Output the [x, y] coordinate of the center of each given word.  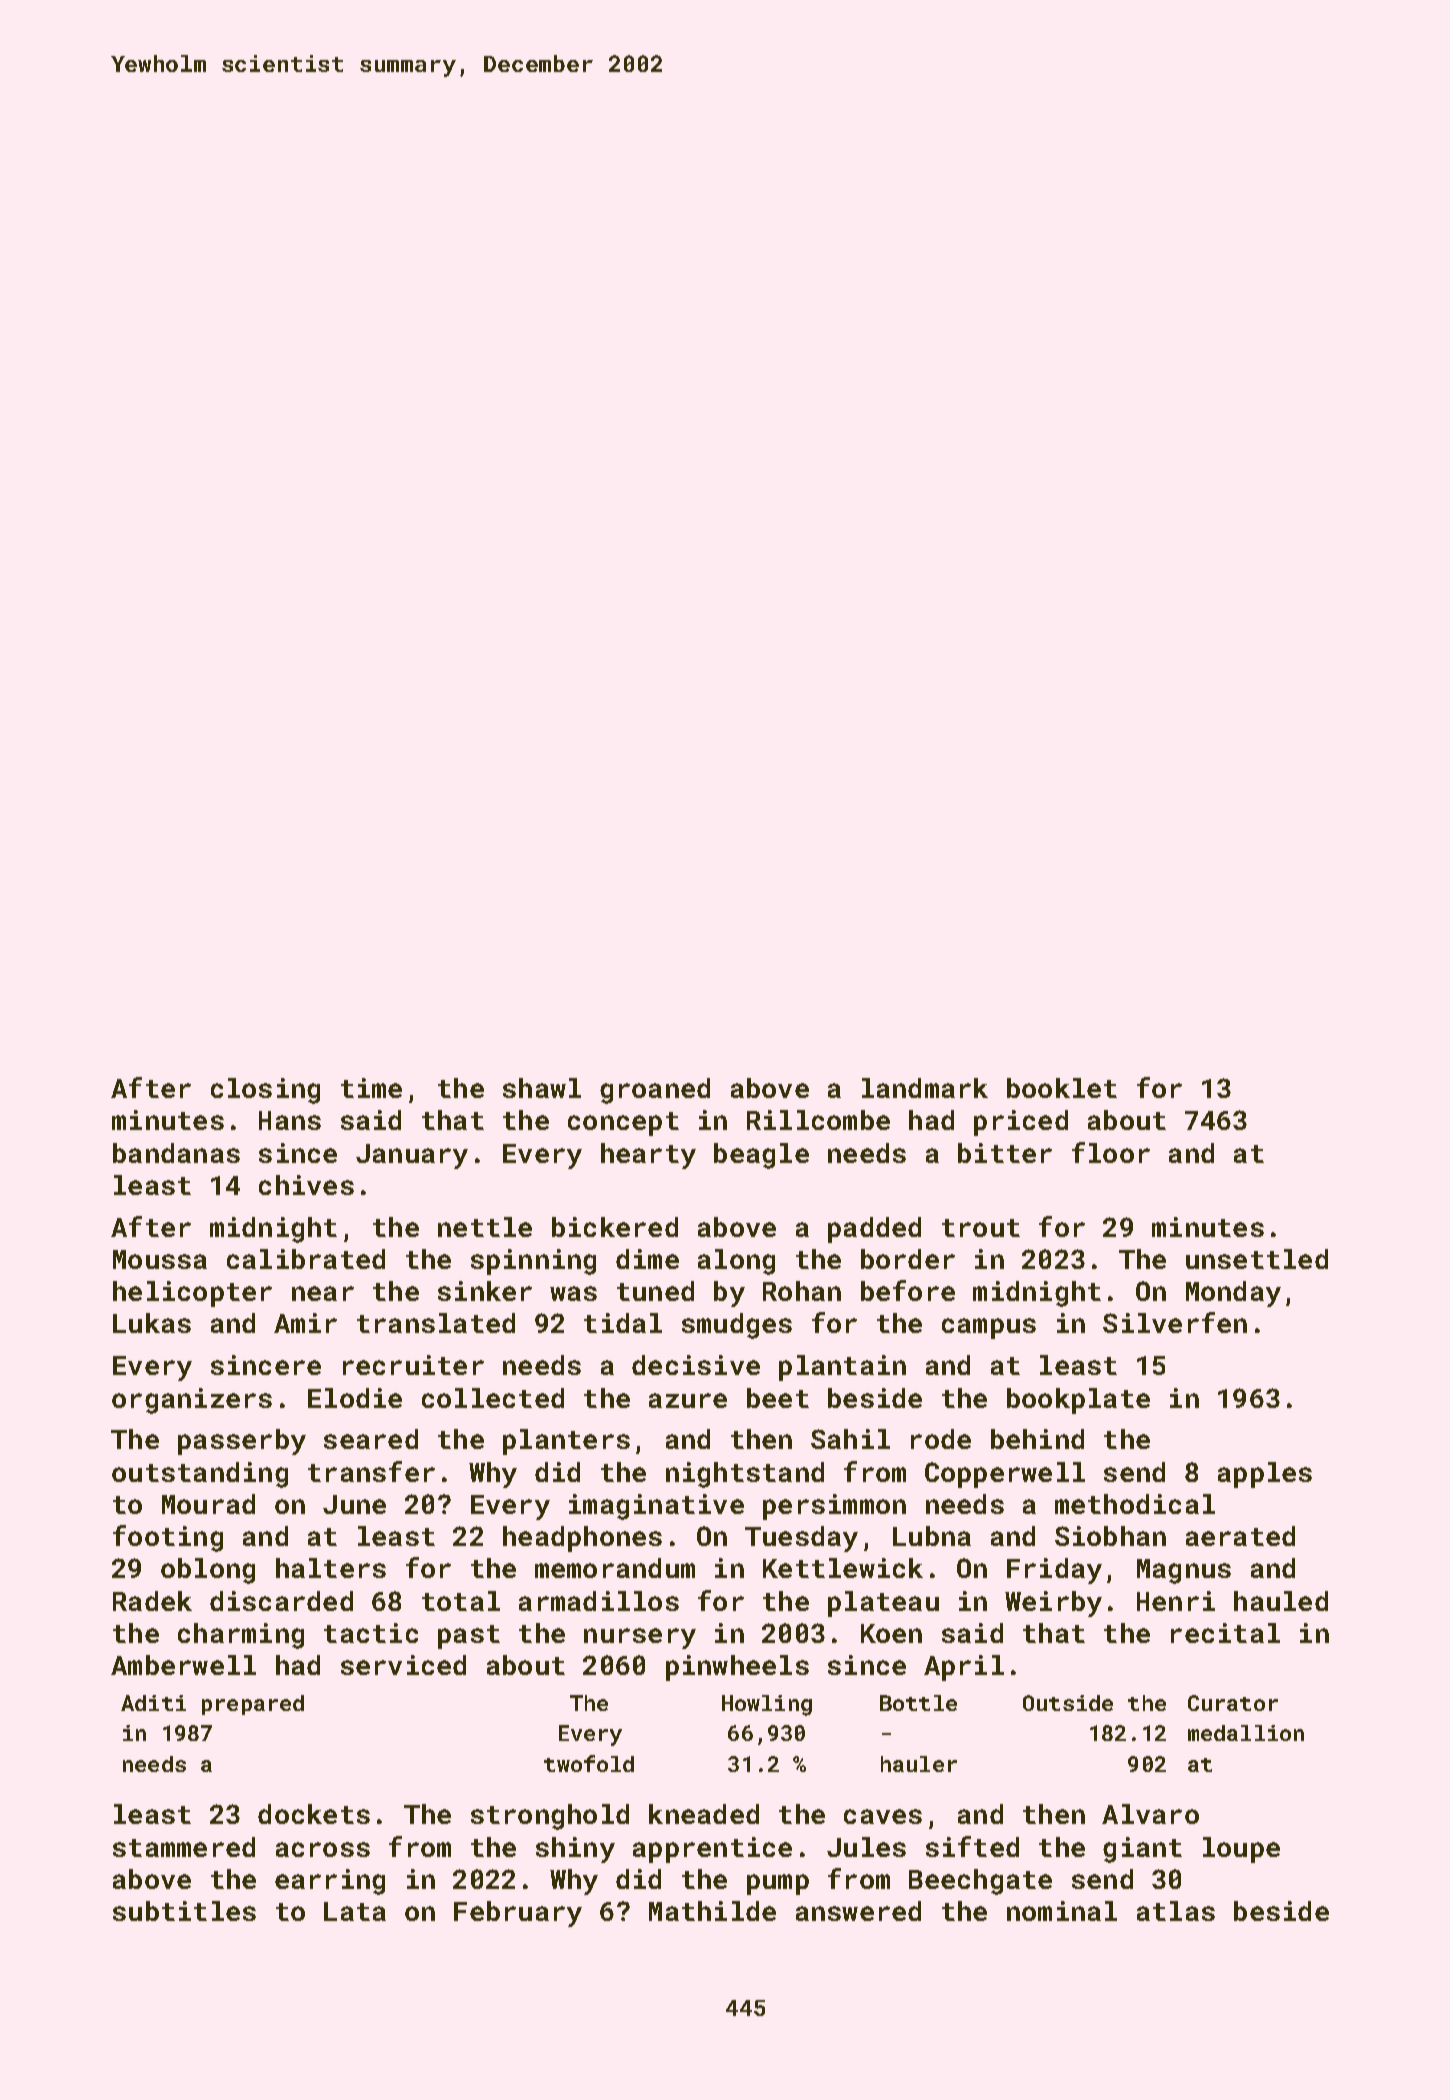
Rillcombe [818, 1120]
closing [265, 1091]
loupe [1241, 1850]
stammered [184, 1847]
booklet [1062, 1088]
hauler [919, 1764]
